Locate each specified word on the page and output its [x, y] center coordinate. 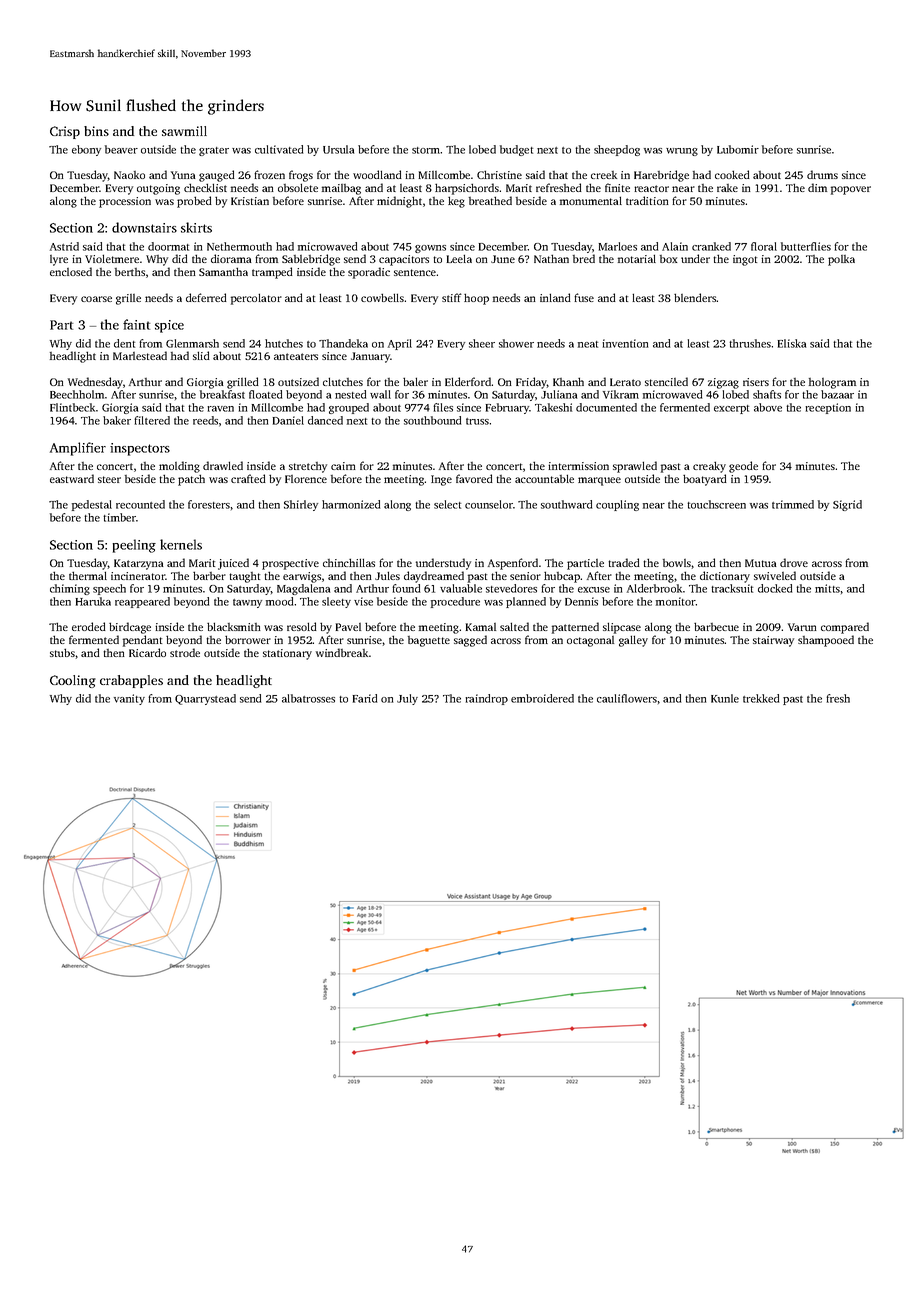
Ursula [338, 149]
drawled [223, 465]
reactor [651, 188]
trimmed [793, 504]
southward [566, 504]
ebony [86, 150]
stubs [62, 652]
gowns [430, 249]
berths [130, 272]
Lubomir [738, 149]
